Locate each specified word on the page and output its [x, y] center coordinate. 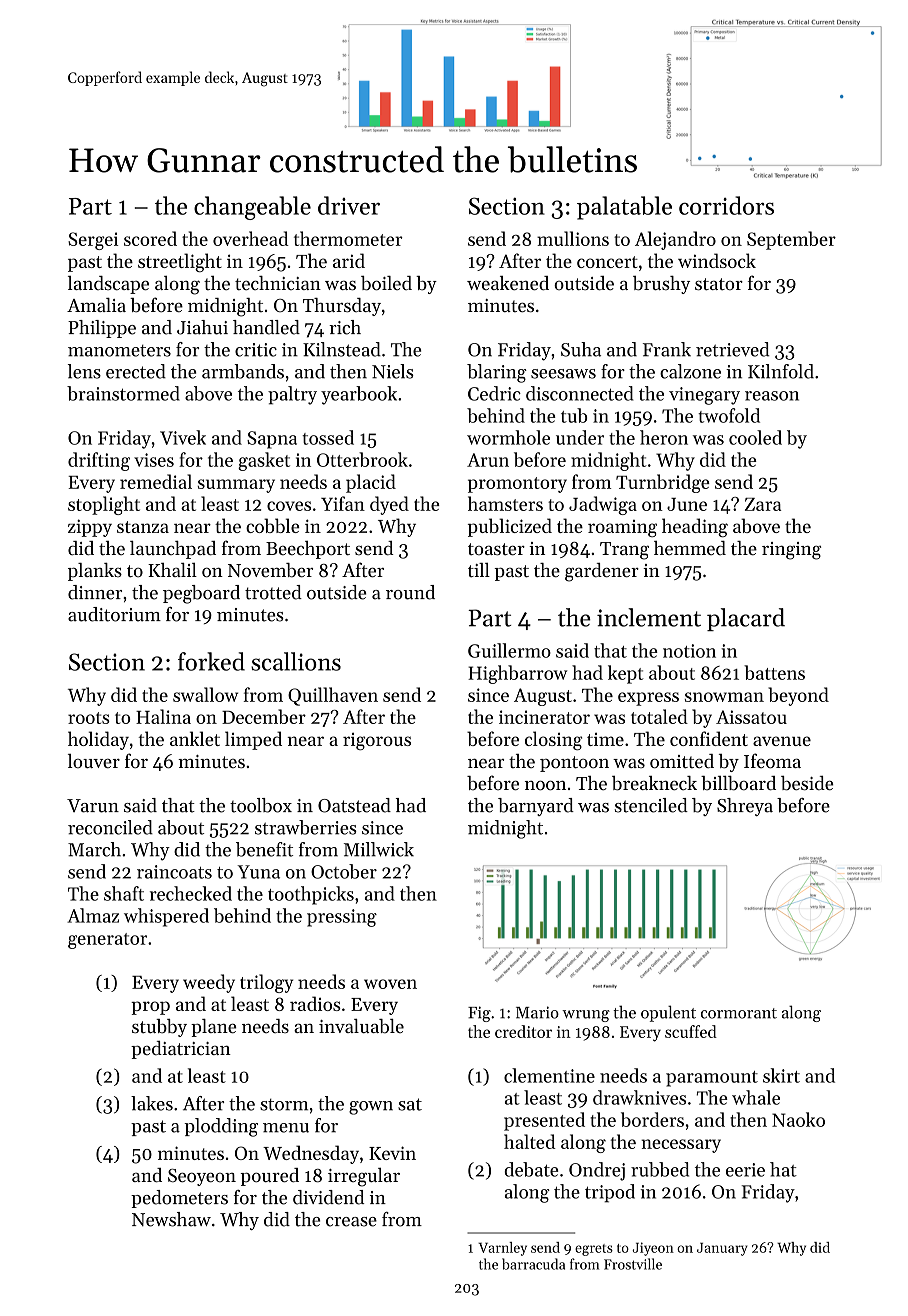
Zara [763, 504]
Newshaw [171, 1219]
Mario [537, 1012]
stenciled [651, 805]
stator [719, 284]
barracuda [533, 1264]
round [410, 592]
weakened [508, 283]
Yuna [258, 872]
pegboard [201, 594]
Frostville [633, 1264]
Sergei [93, 241]
